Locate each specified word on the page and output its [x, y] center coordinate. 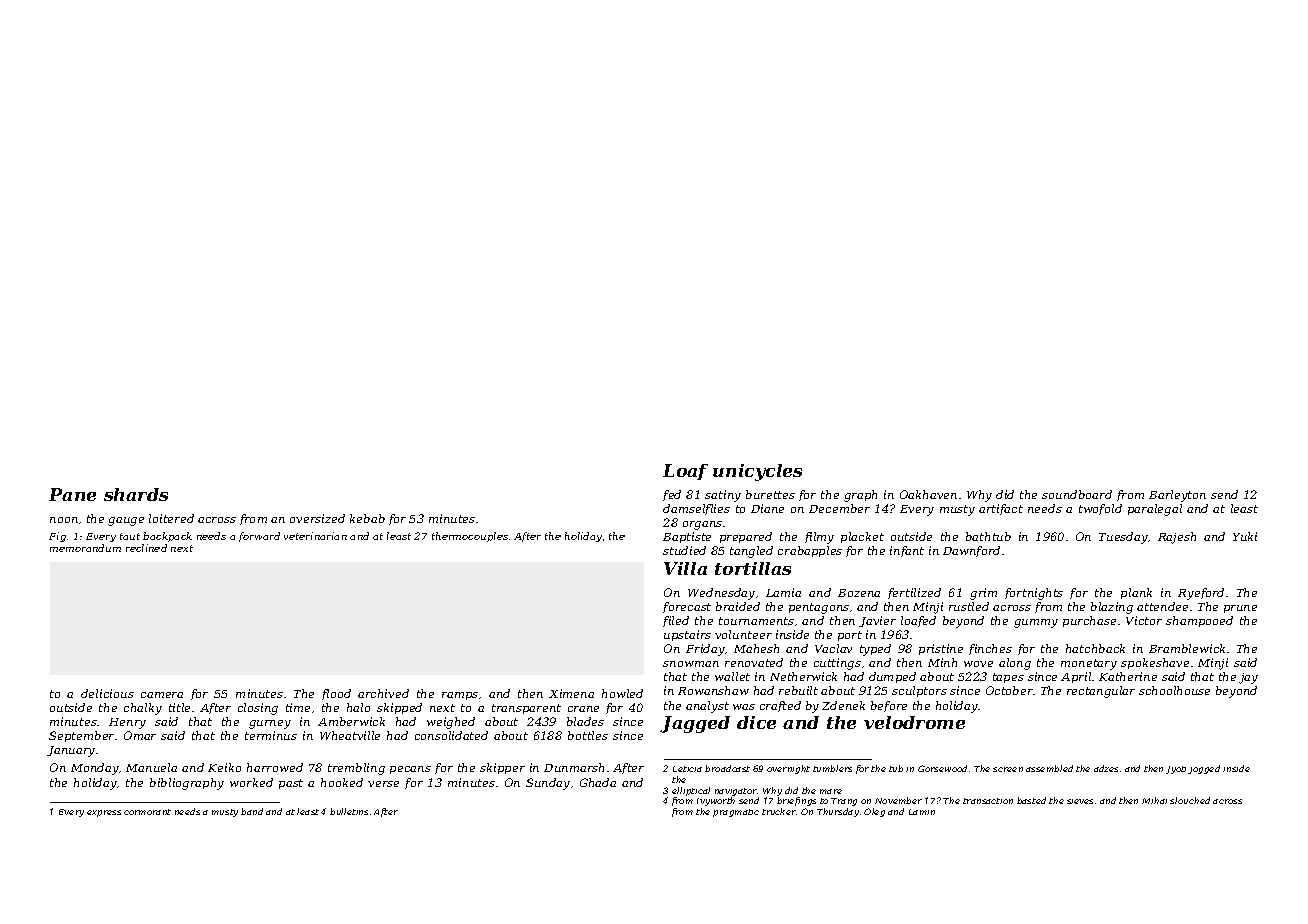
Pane [72, 494]
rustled [969, 606]
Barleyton [1177, 496]
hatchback [1095, 648]
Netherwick [803, 676]
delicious [107, 693]
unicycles [757, 472]
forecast [687, 607]
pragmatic [736, 813]
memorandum [85, 548]
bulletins [349, 811]
